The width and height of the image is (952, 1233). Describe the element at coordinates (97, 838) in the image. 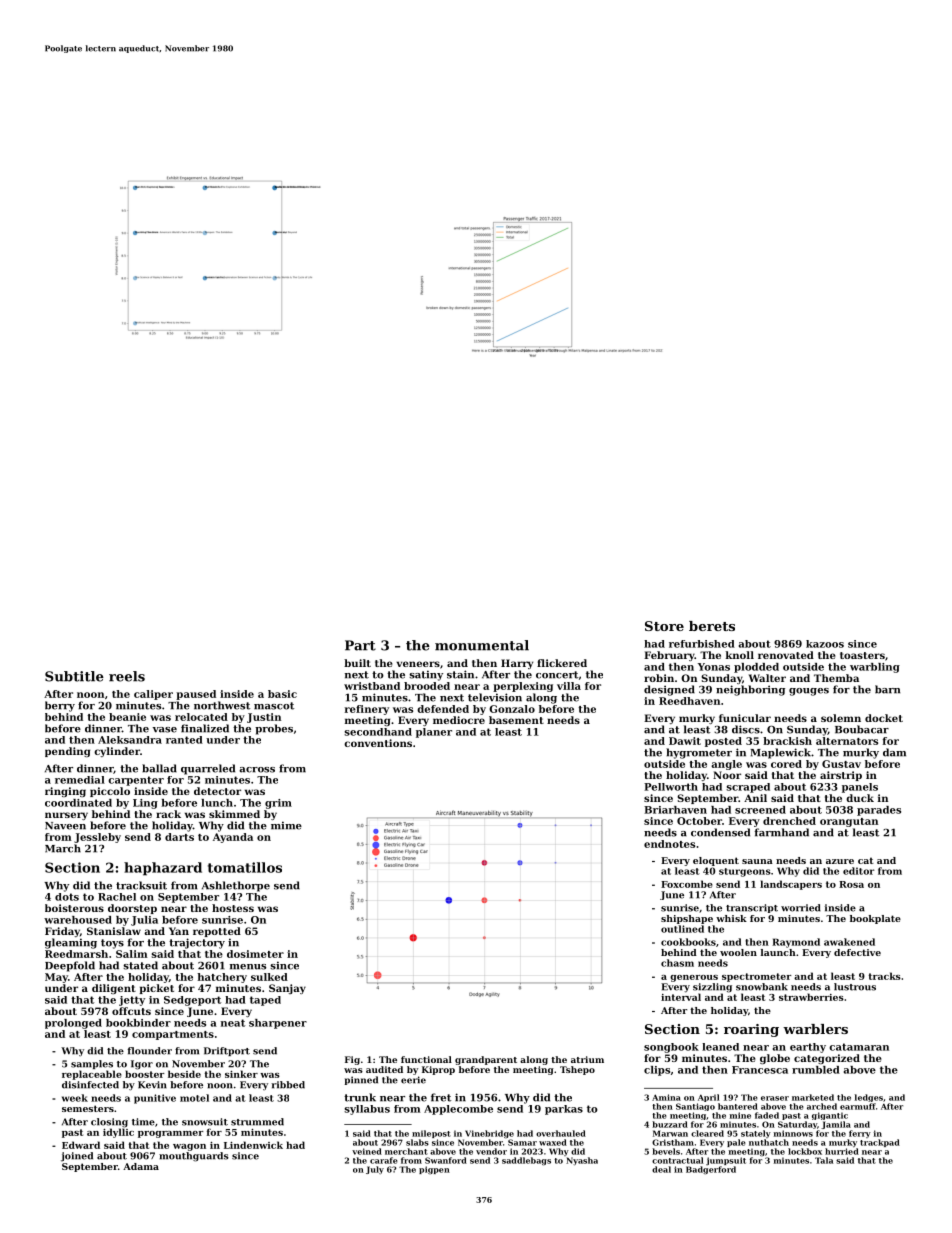

I see `Jessleby` at that location.
